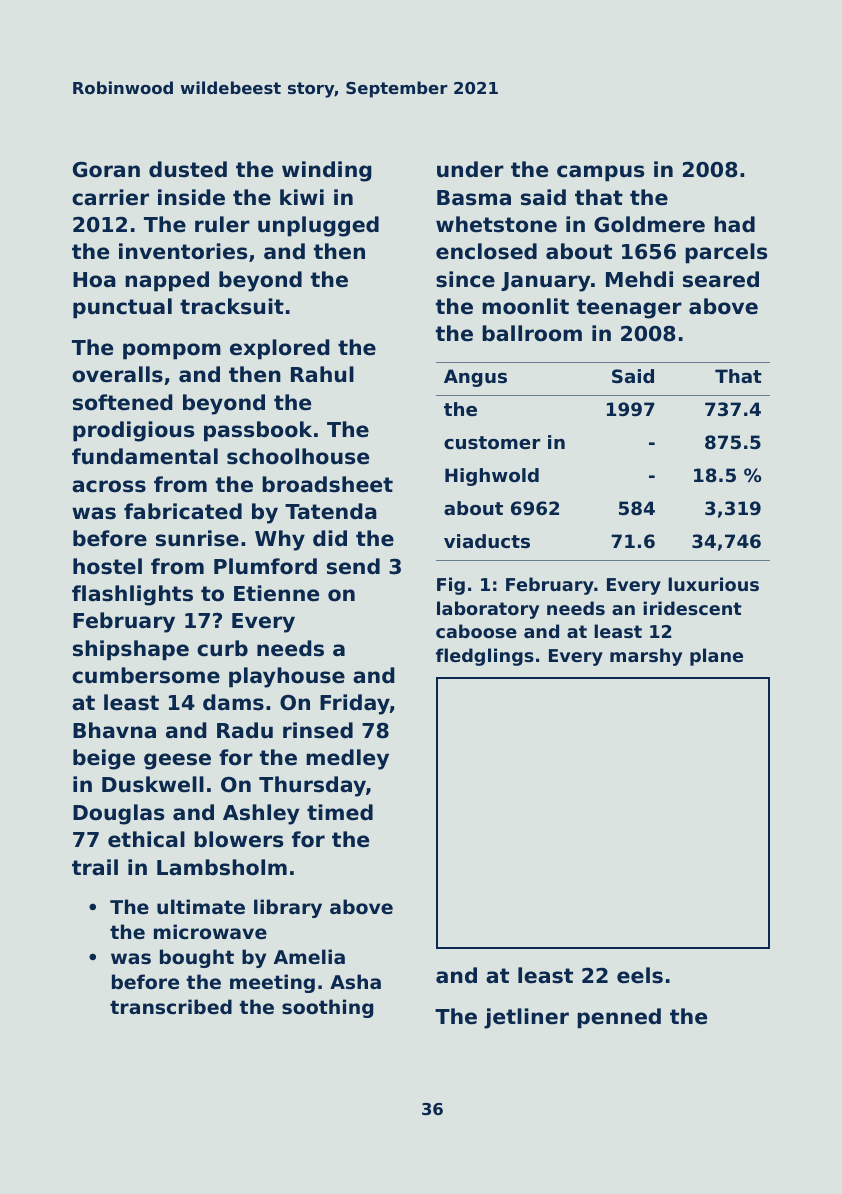  What do you see at coordinates (188, 169) in the image?
I see `dusted` at bounding box center [188, 169].
